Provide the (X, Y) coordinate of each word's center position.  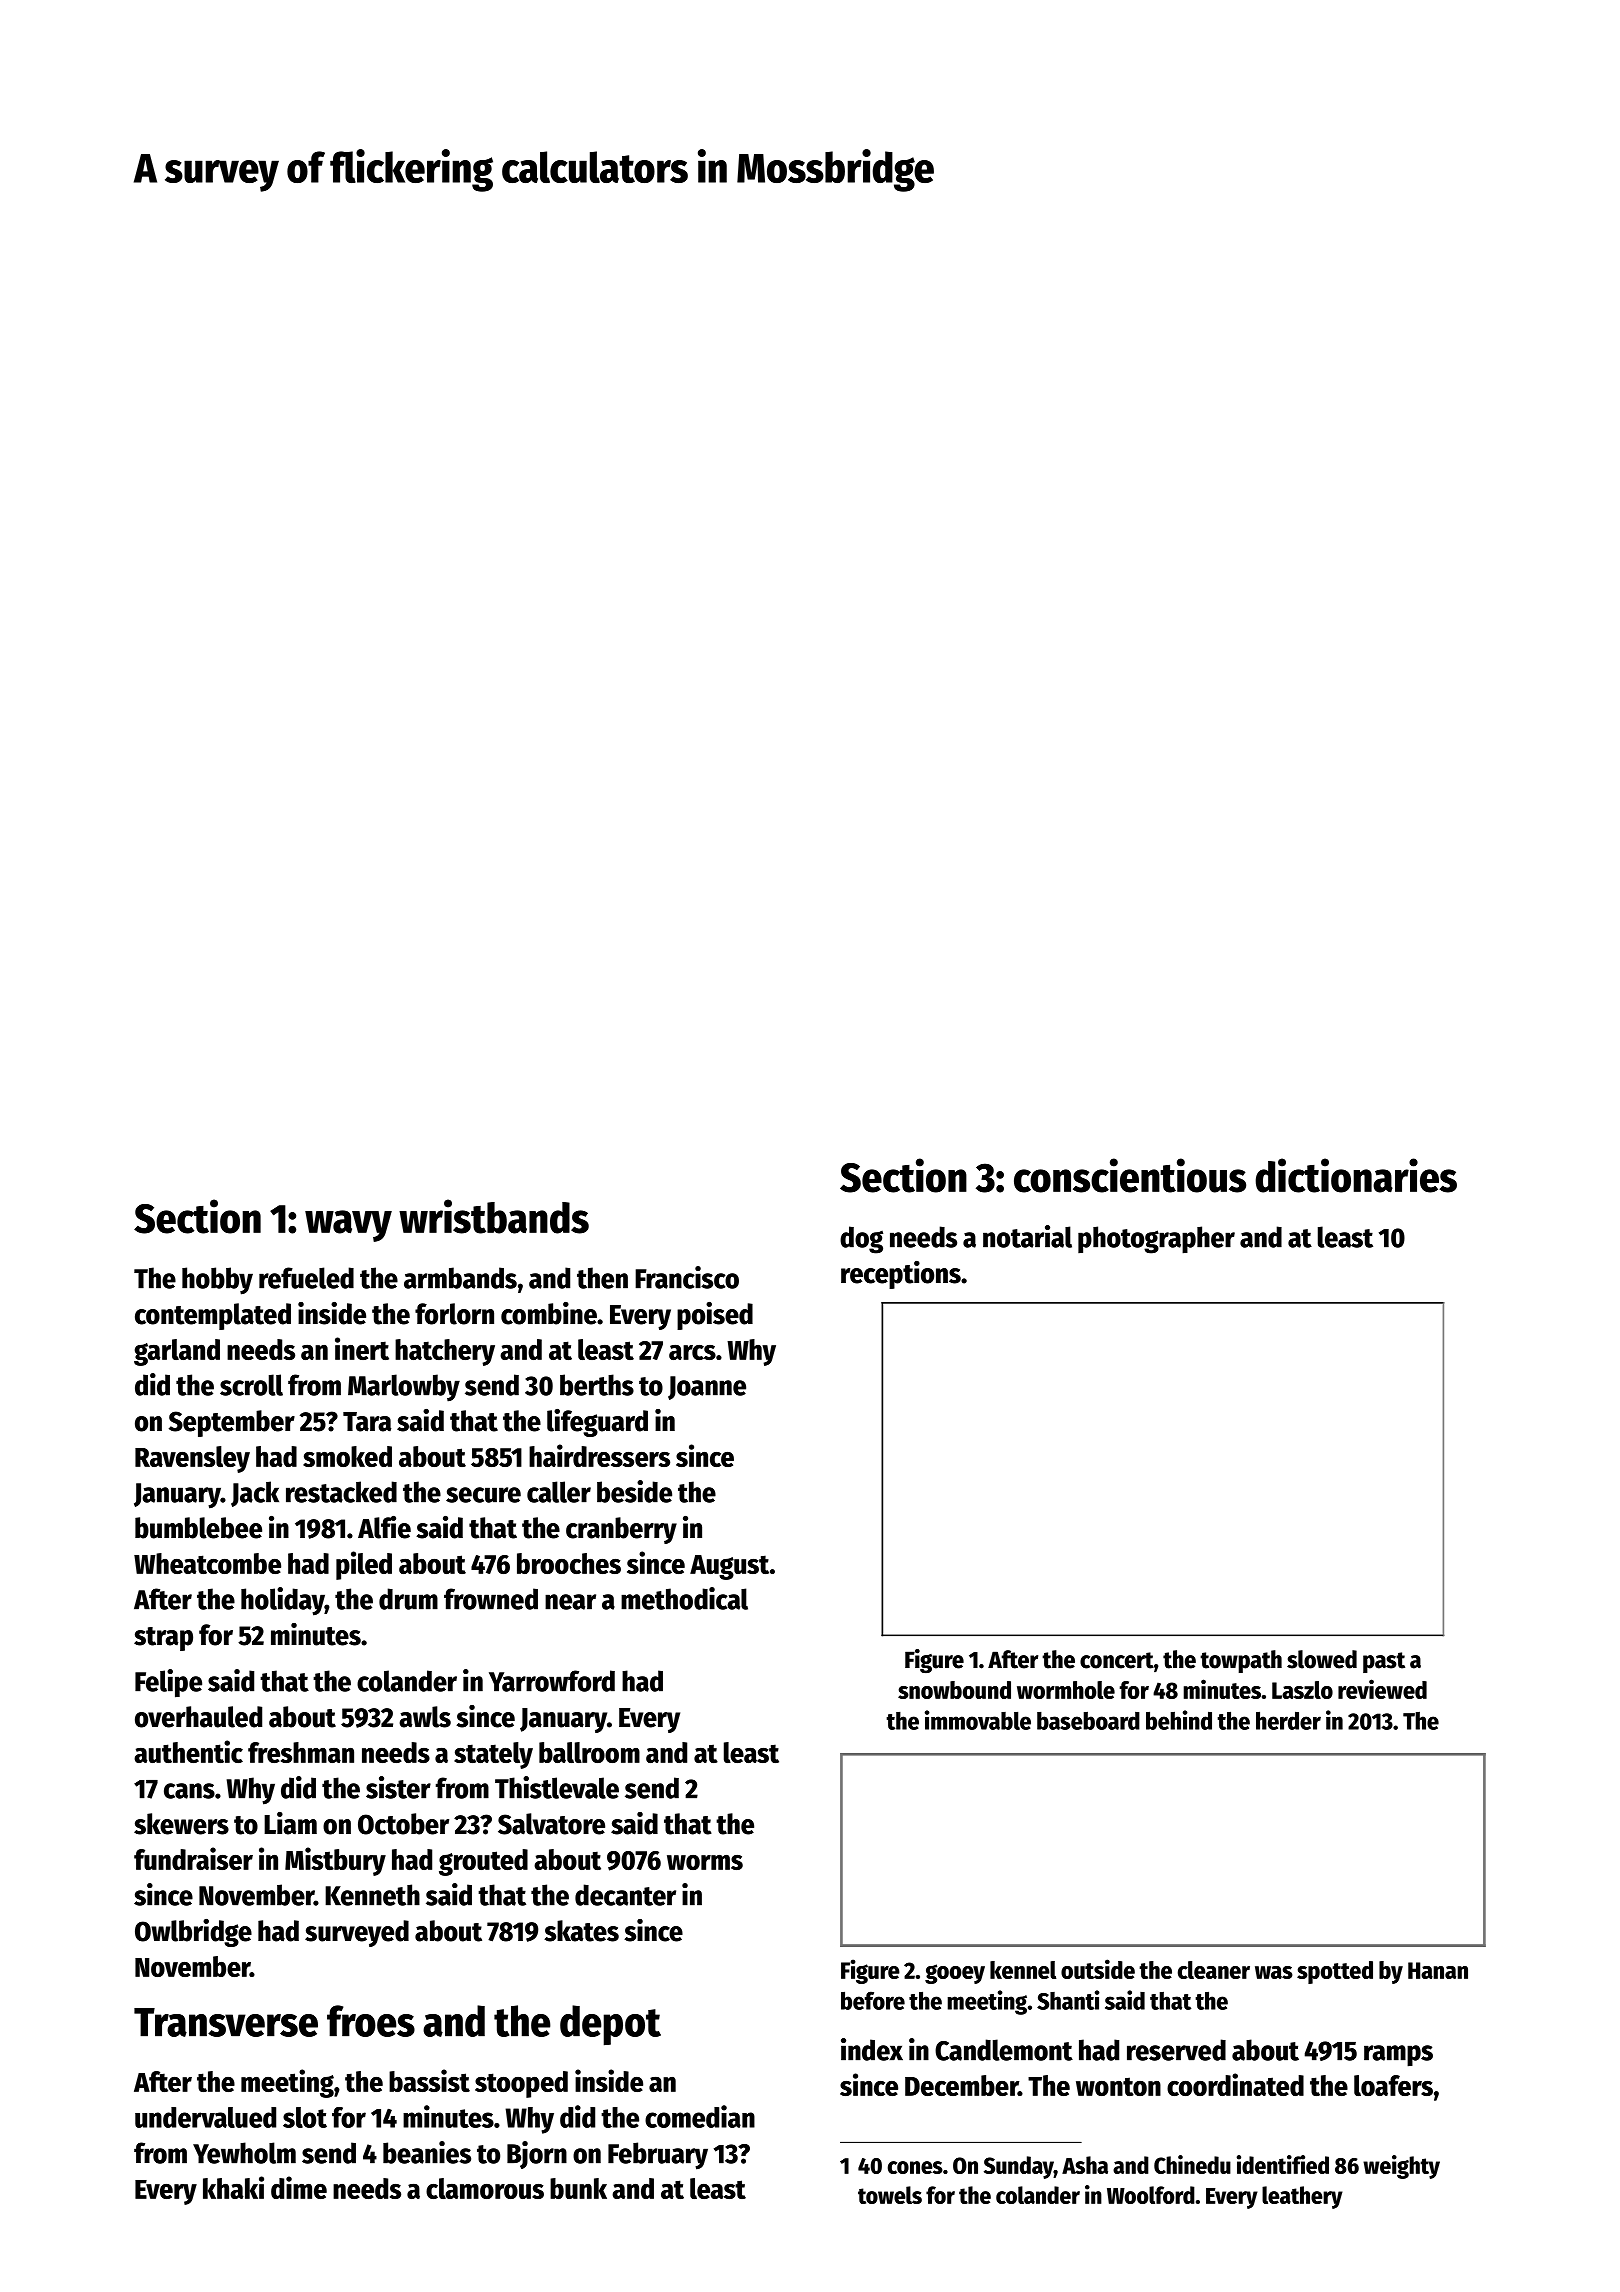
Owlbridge (193, 1933)
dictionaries (1356, 1175)
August (729, 1567)
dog (861, 1240)
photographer (1156, 1240)
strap (163, 1639)
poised (715, 1316)
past (1384, 1662)
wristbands (494, 1216)
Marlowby (404, 1388)
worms (705, 1862)
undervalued (205, 2117)
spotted (1335, 1972)
